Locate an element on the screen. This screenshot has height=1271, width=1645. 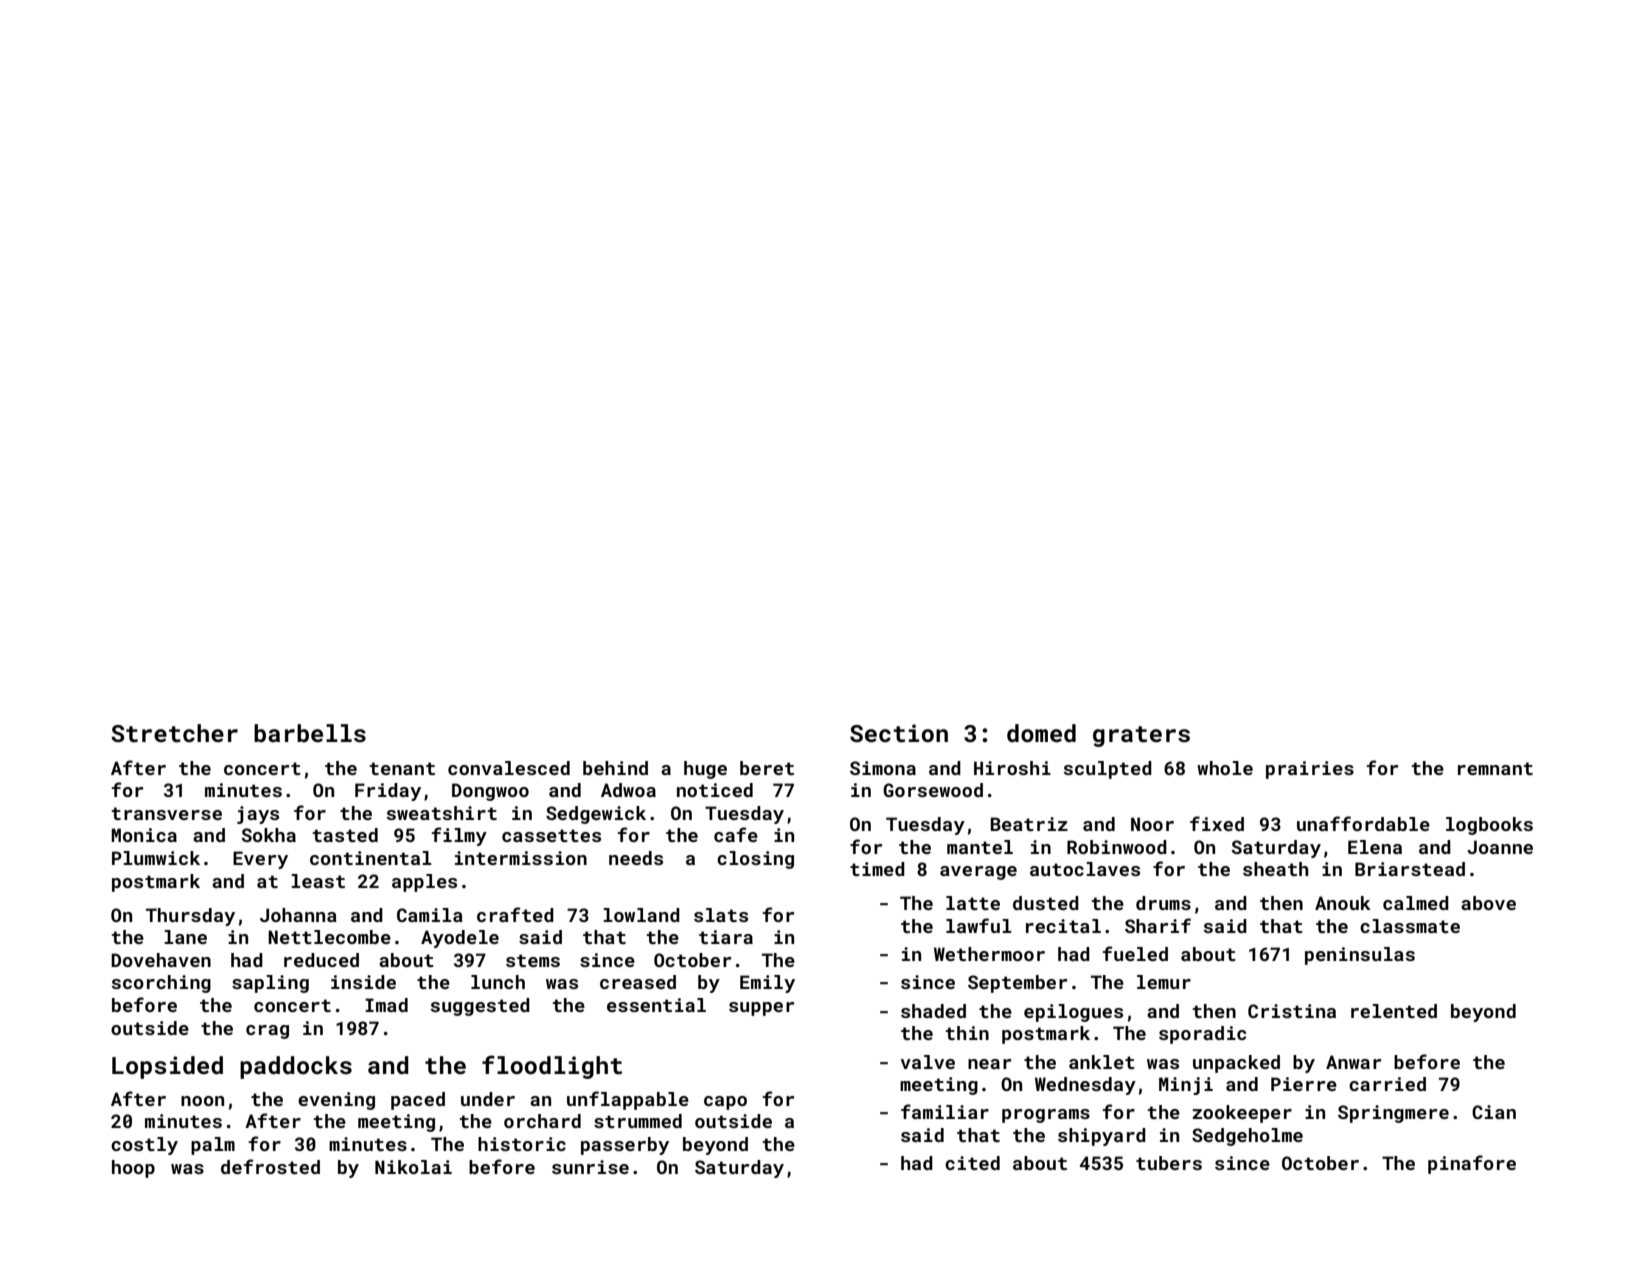
filmy is located at coordinates (459, 836).
